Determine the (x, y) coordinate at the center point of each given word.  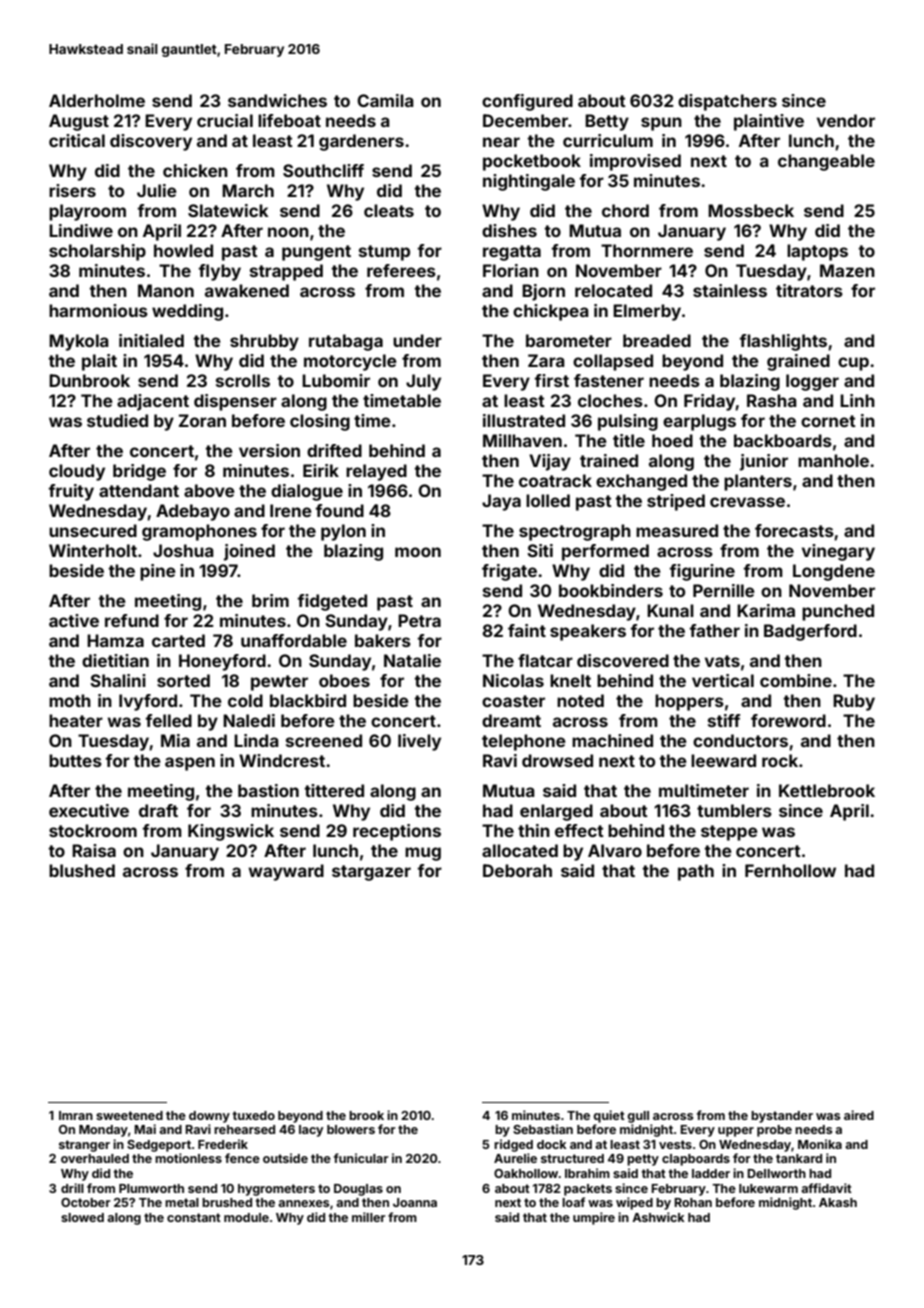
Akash (838, 1202)
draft (158, 810)
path (696, 872)
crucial (225, 120)
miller (368, 1217)
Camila (385, 100)
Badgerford (810, 632)
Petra (419, 620)
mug (423, 854)
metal (182, 1202)
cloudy (77, 472)
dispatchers (727, 102)
